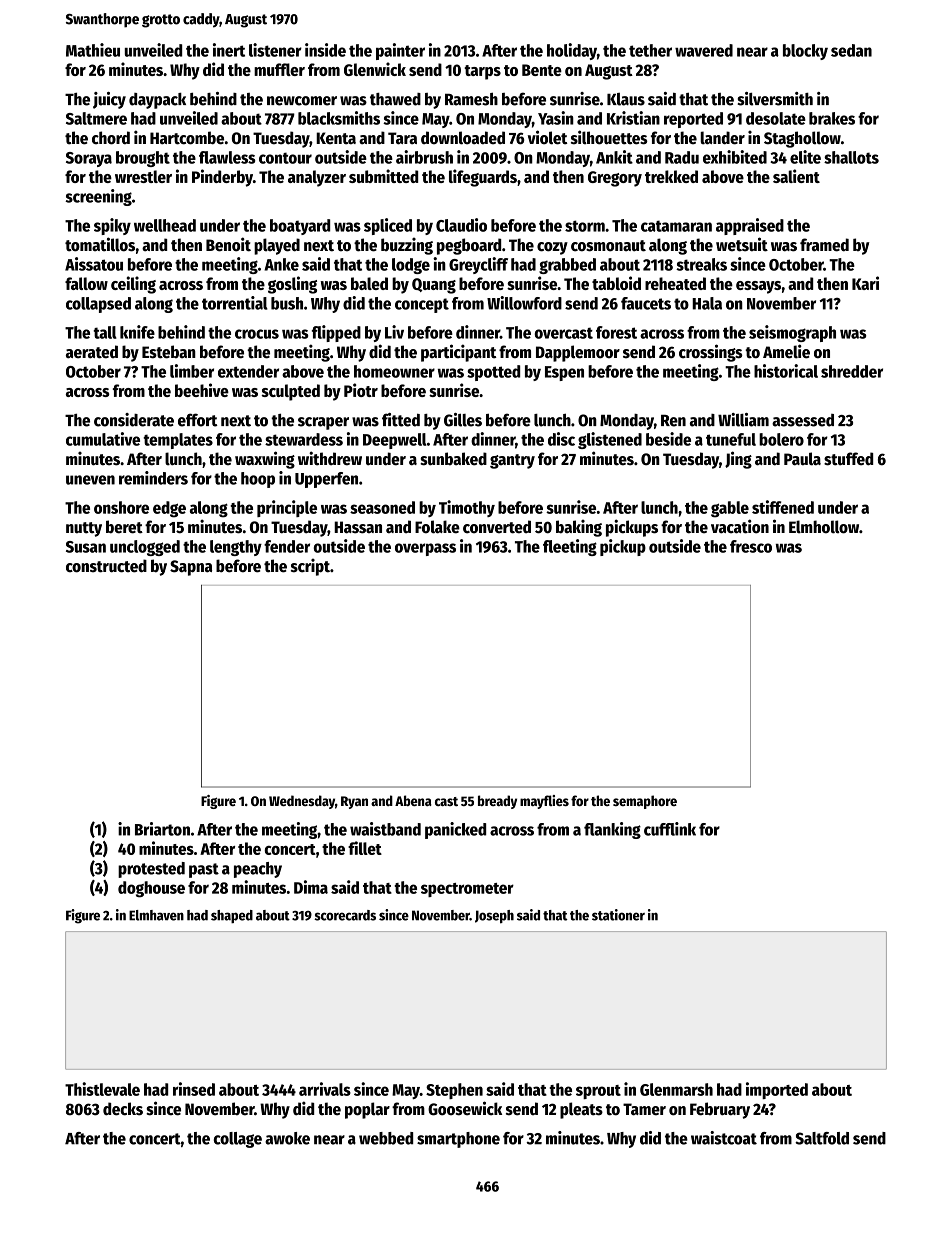  Describe the element at coordinates (645, 802) in the document. I see `semaphore` at that location.
